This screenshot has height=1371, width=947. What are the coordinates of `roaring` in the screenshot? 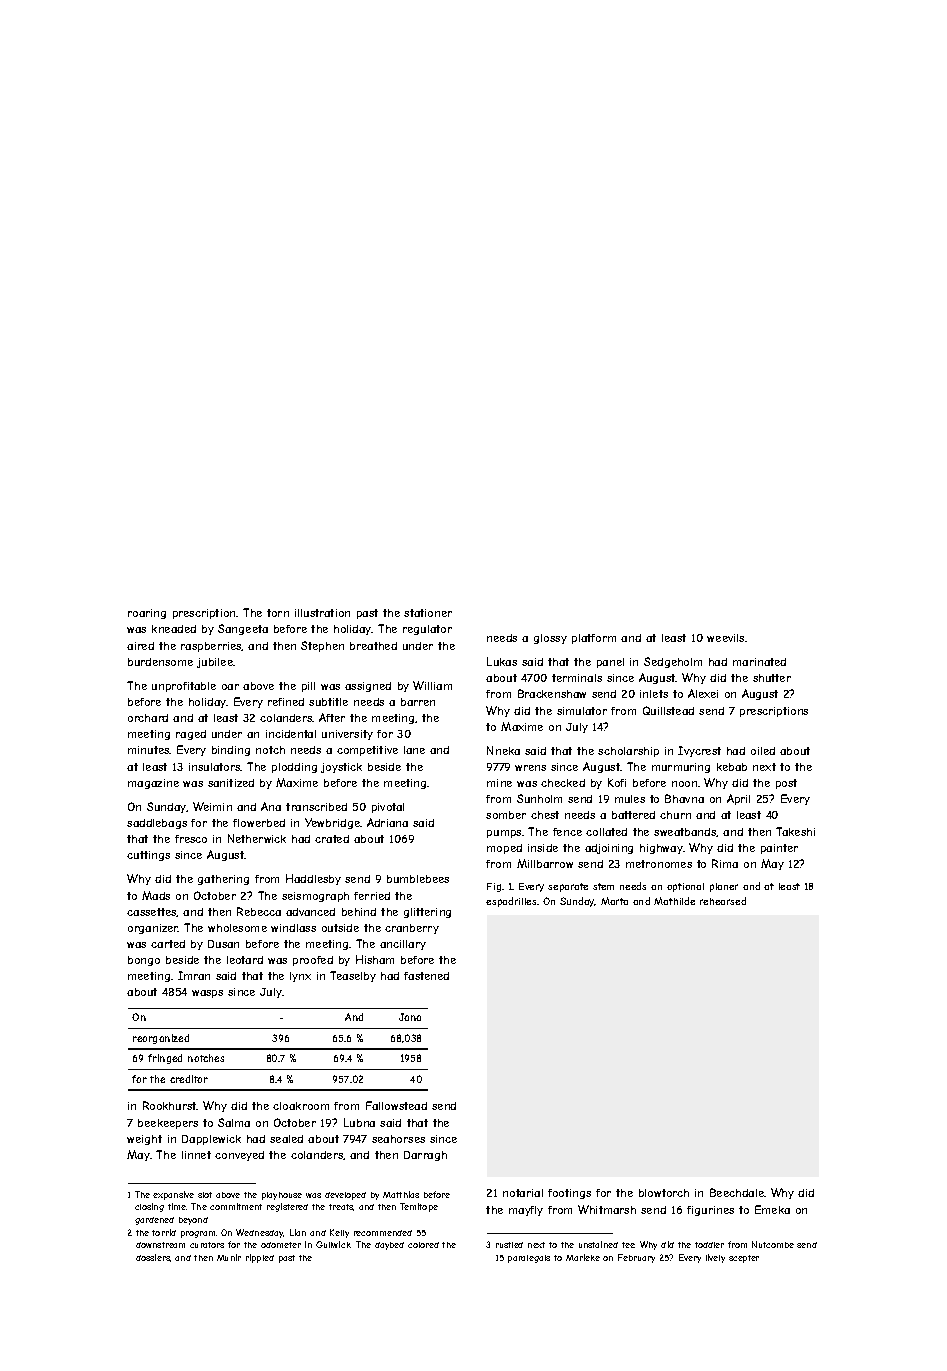 It's located at (147, 614).
